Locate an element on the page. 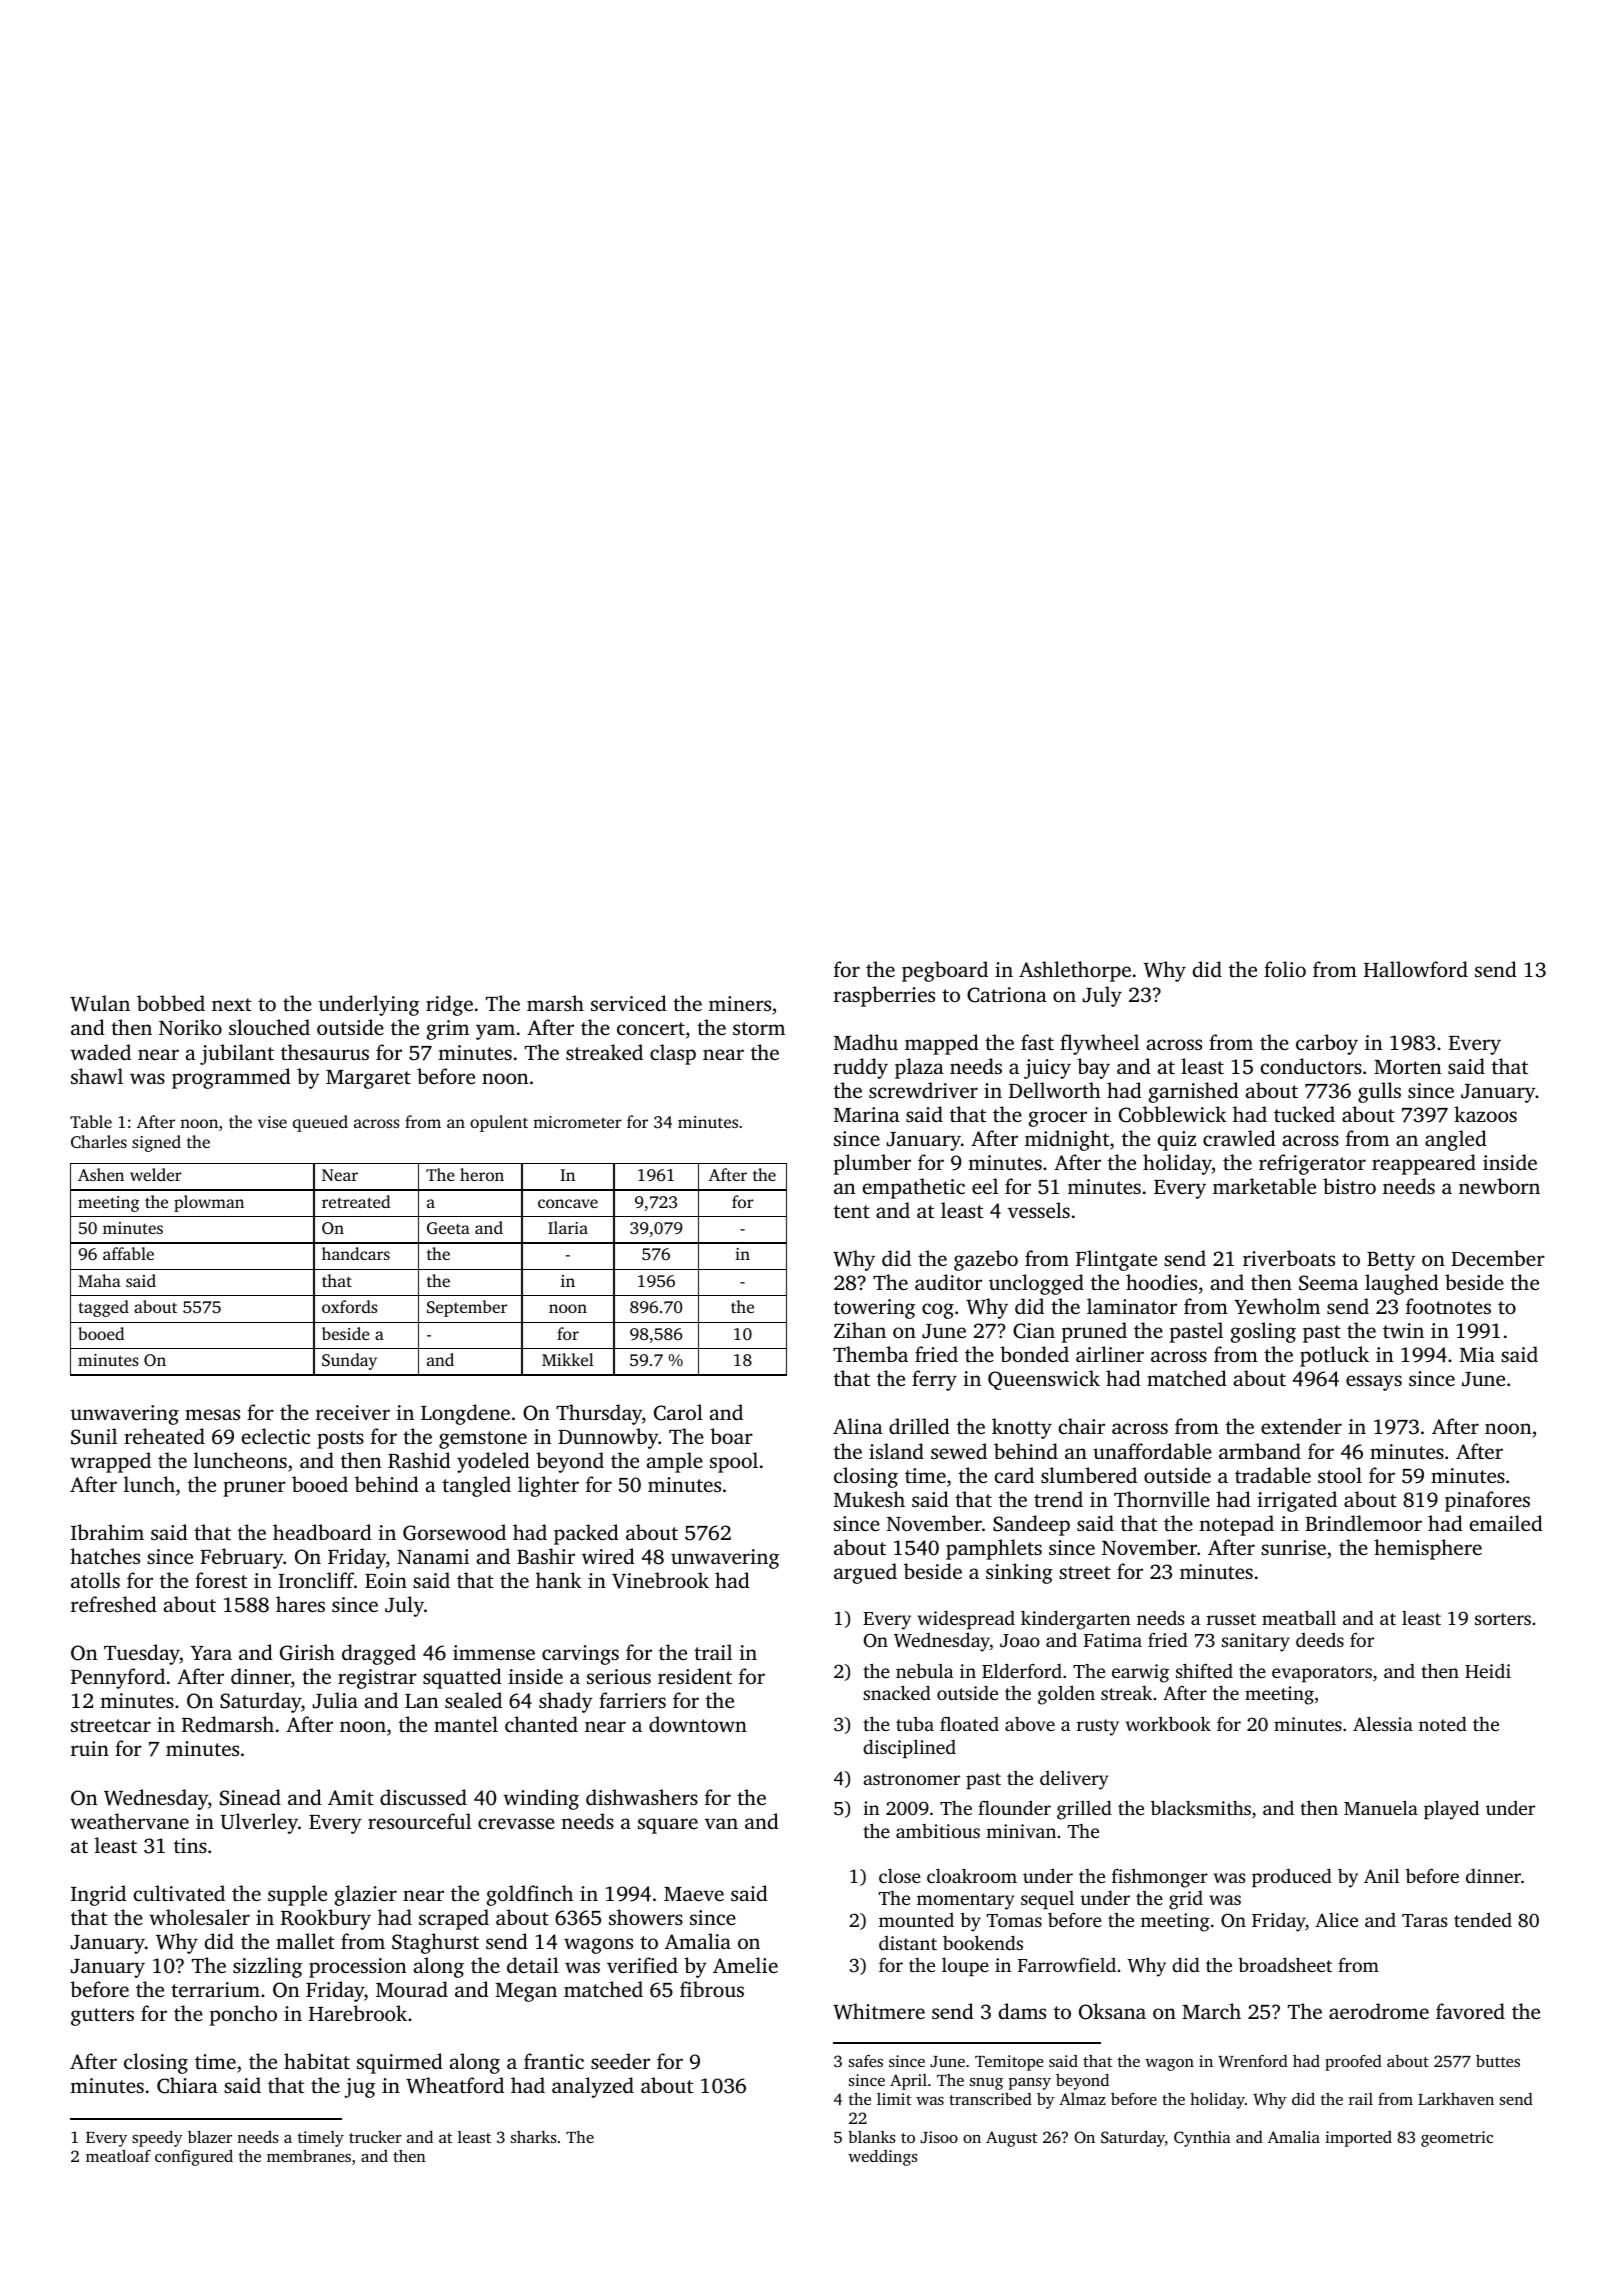 This image has width=1620, height=2292. tent is located at coordinates (852, 1211).
